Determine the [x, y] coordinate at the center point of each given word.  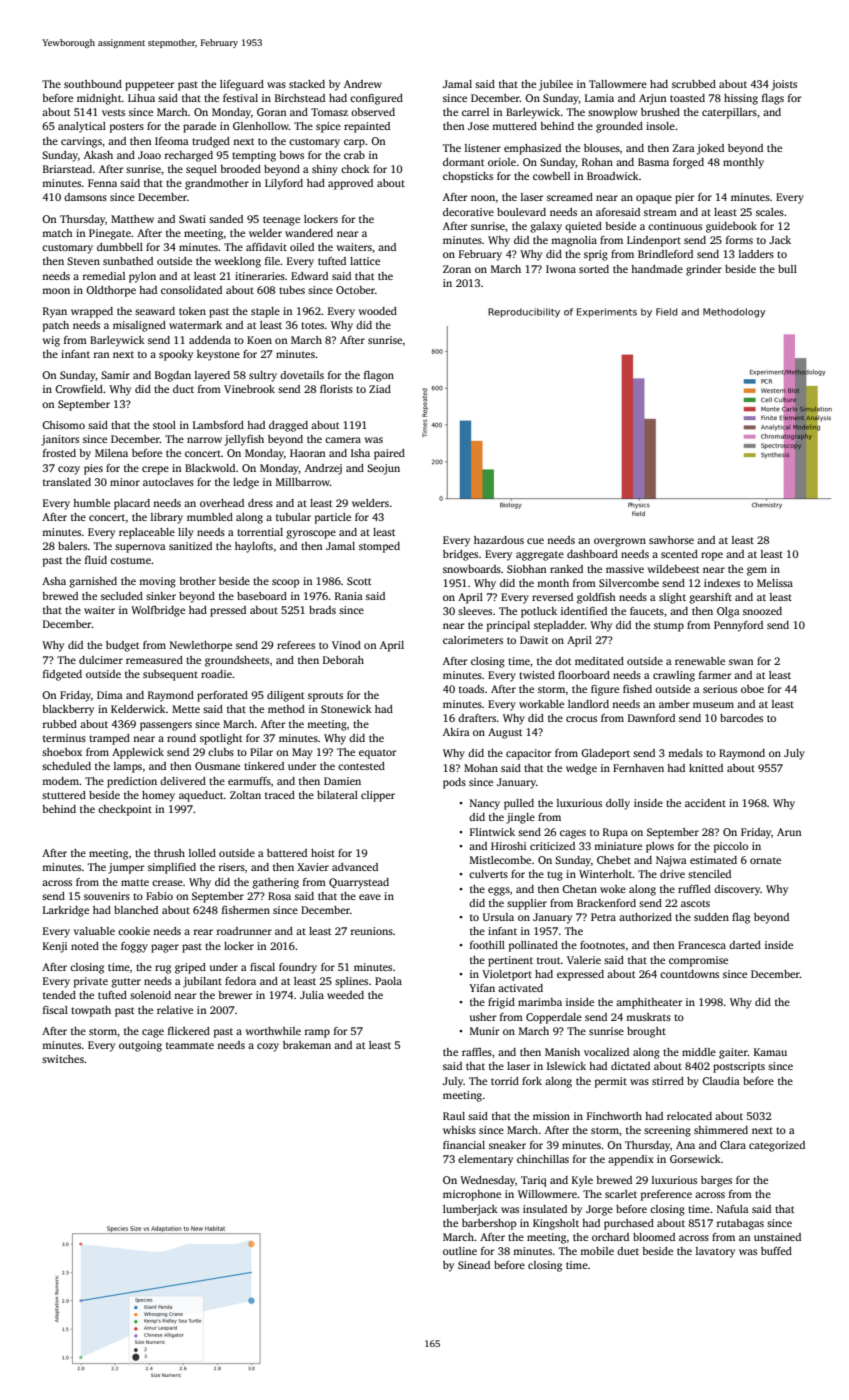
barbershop [489, 1224]
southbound [93, 84]
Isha [360, 453]
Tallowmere [618, 84]
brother [197, 581]
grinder [704, 270]
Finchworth [614, 1116]
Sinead [474, 1265]
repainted [367, 127]
